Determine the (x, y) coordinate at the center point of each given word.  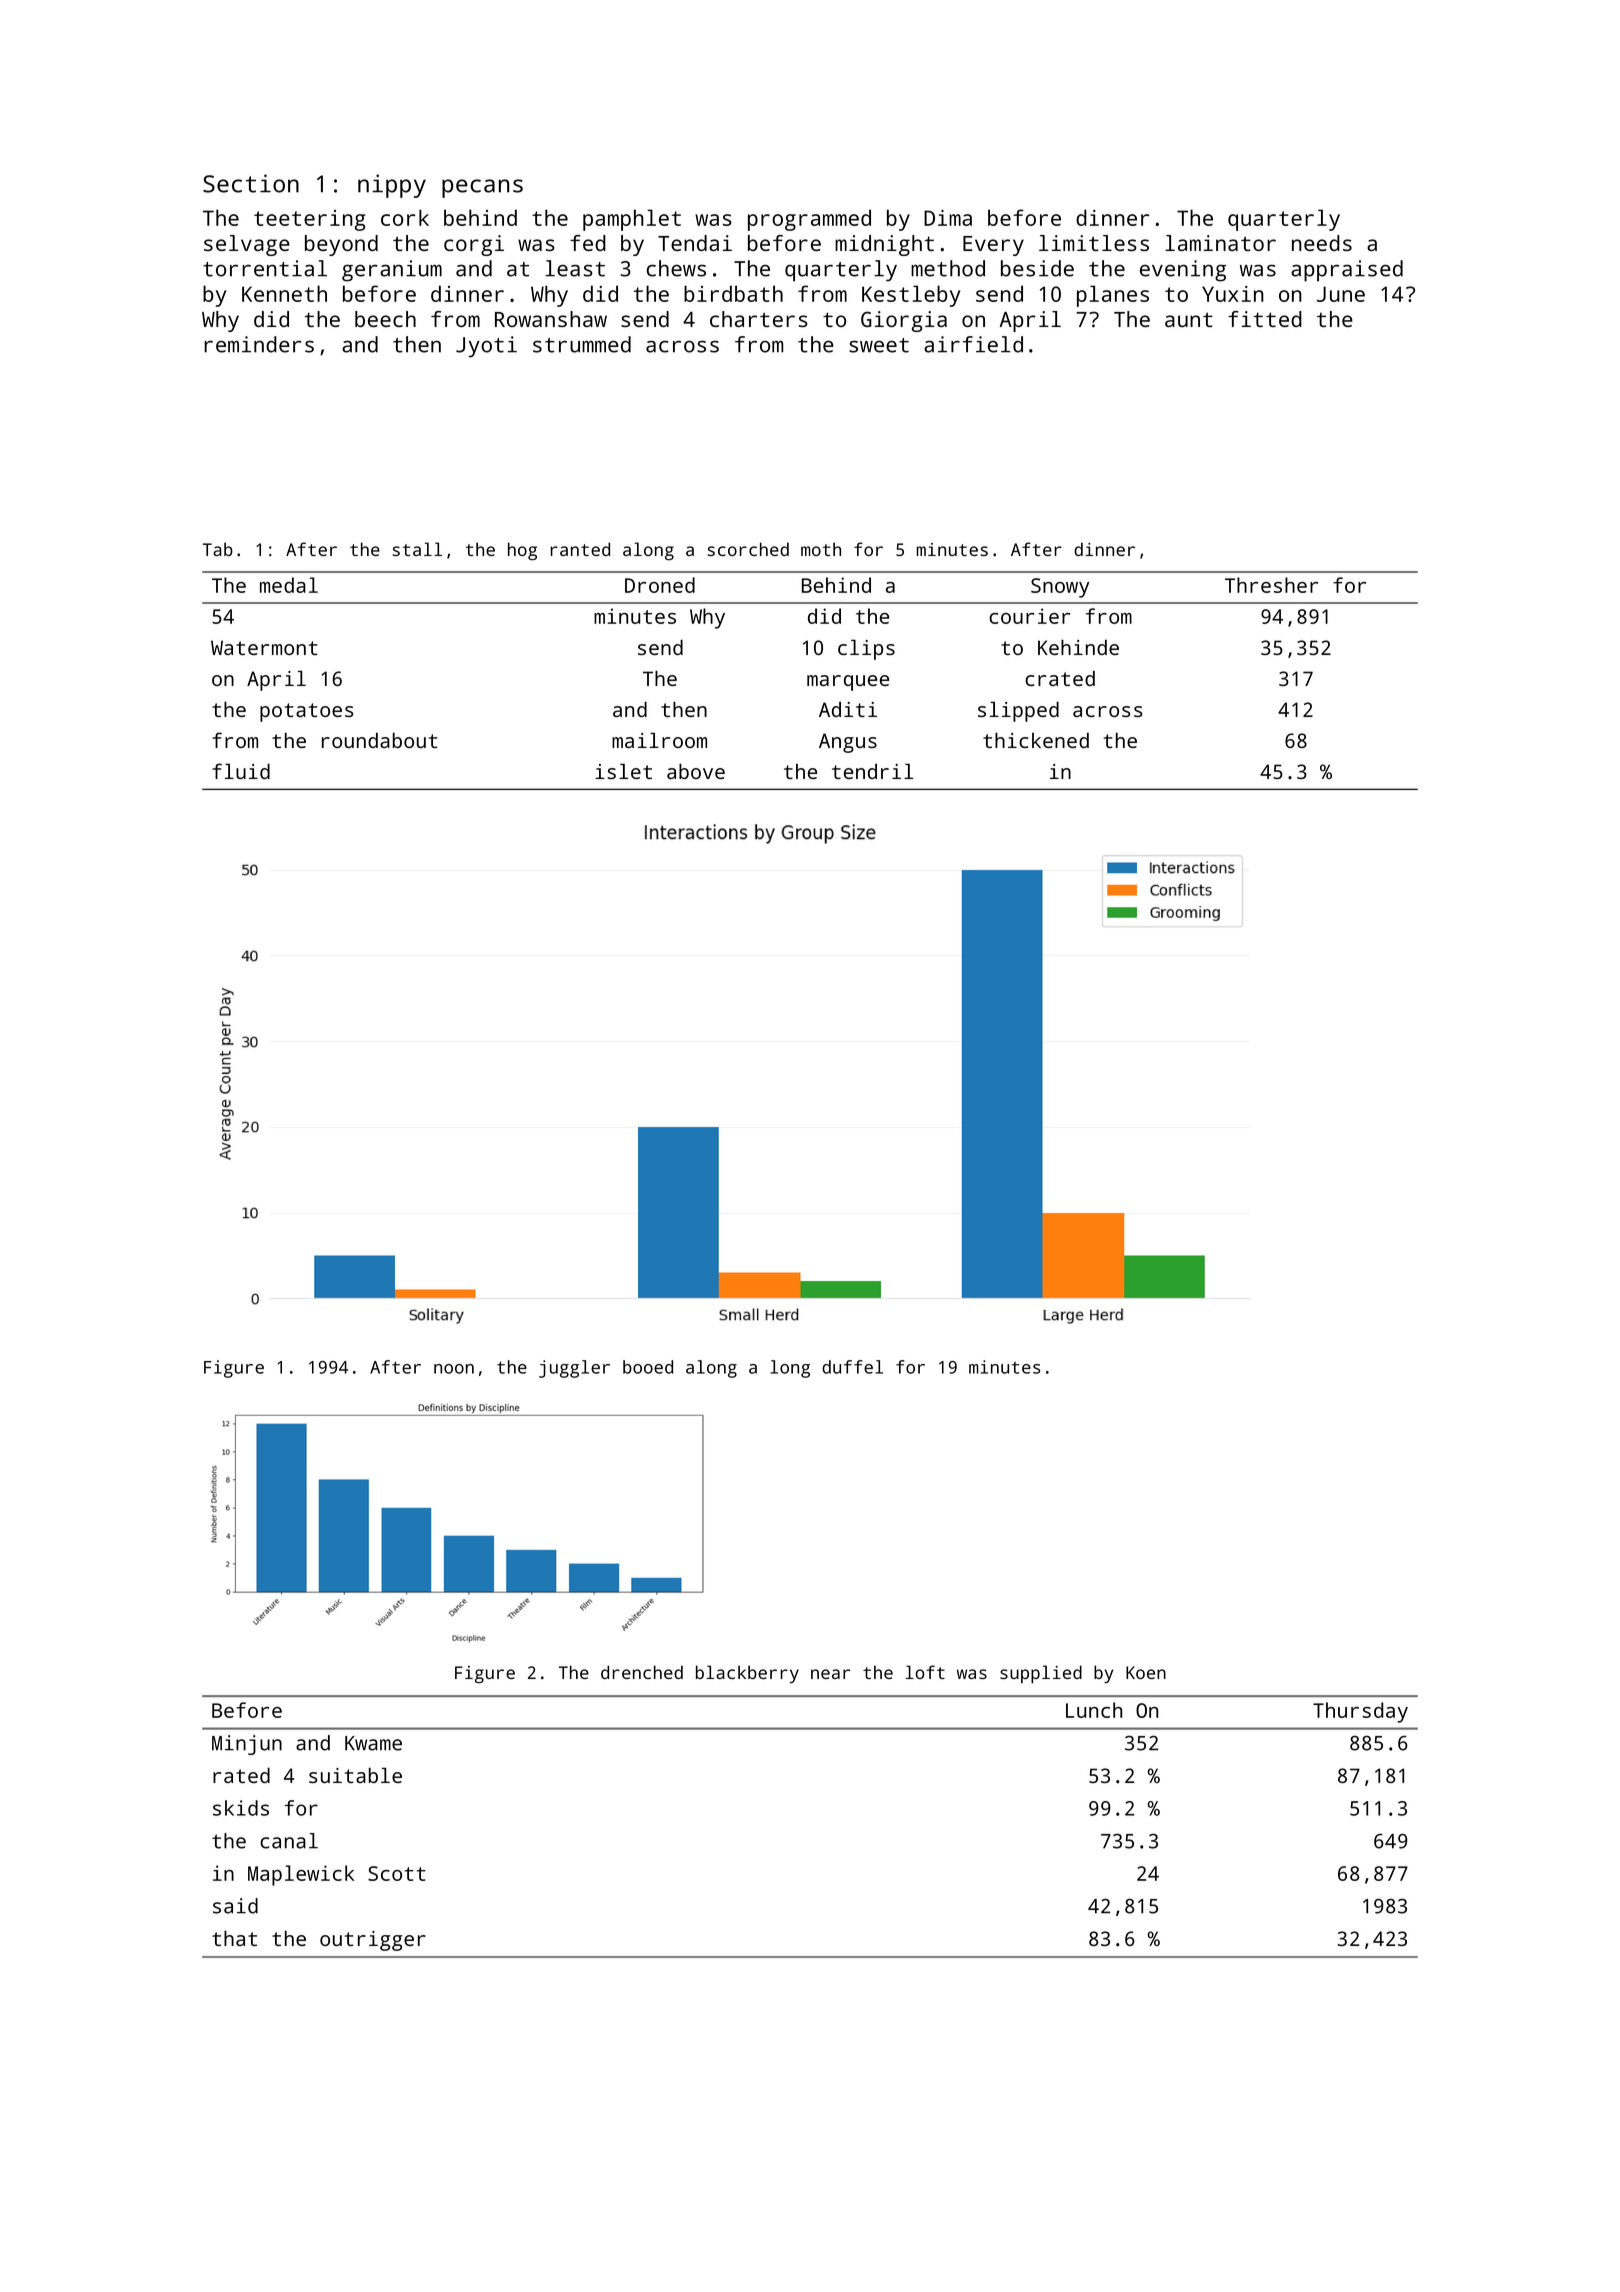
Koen (1146, 1672)
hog (522, 551)
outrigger (373, 1941)
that (234, 1938)
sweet (879, 345)
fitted (1265, 319)
